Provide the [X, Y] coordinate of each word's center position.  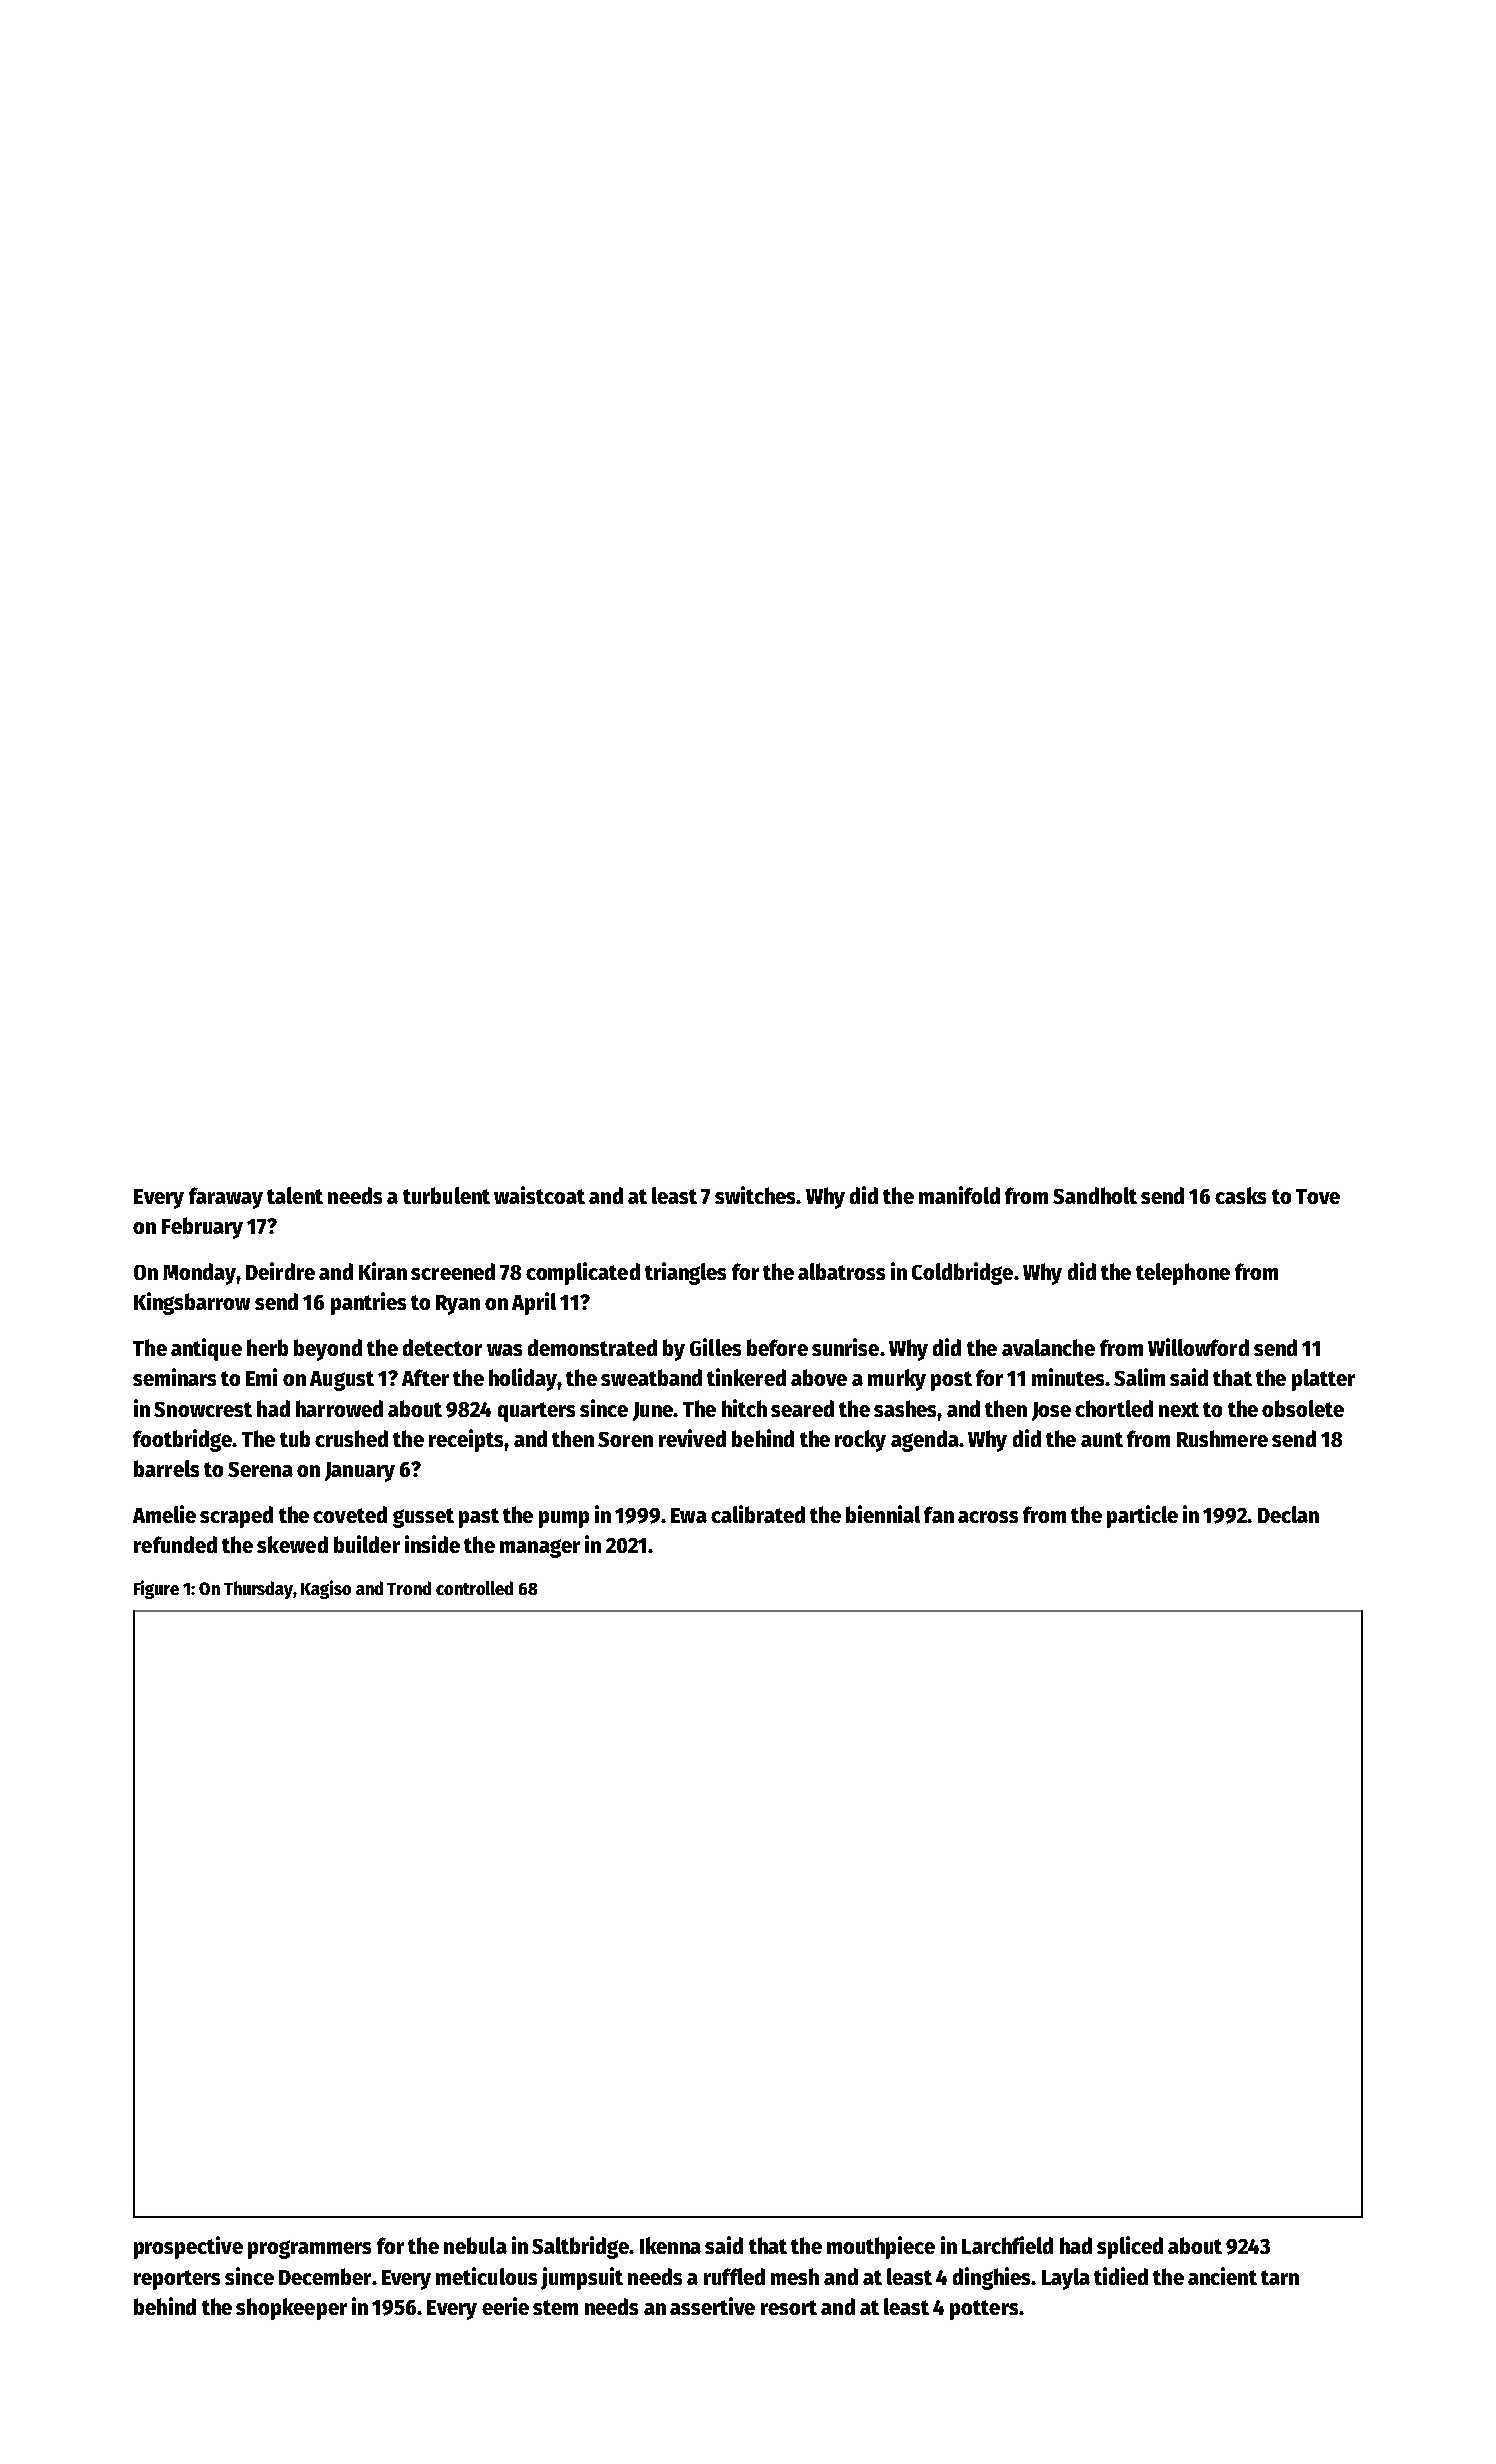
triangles [685, 1273]
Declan [1288, 1514]
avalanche [1048, 1347]
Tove [1318, 1196]
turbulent [446, 1195]
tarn [1280, 2277]
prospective [188, 2247]
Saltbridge [580, 2247]
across [988, 1517]
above [819, 1377]
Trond [409, 1588]
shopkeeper [291, 2309]
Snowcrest [203, 1409]
